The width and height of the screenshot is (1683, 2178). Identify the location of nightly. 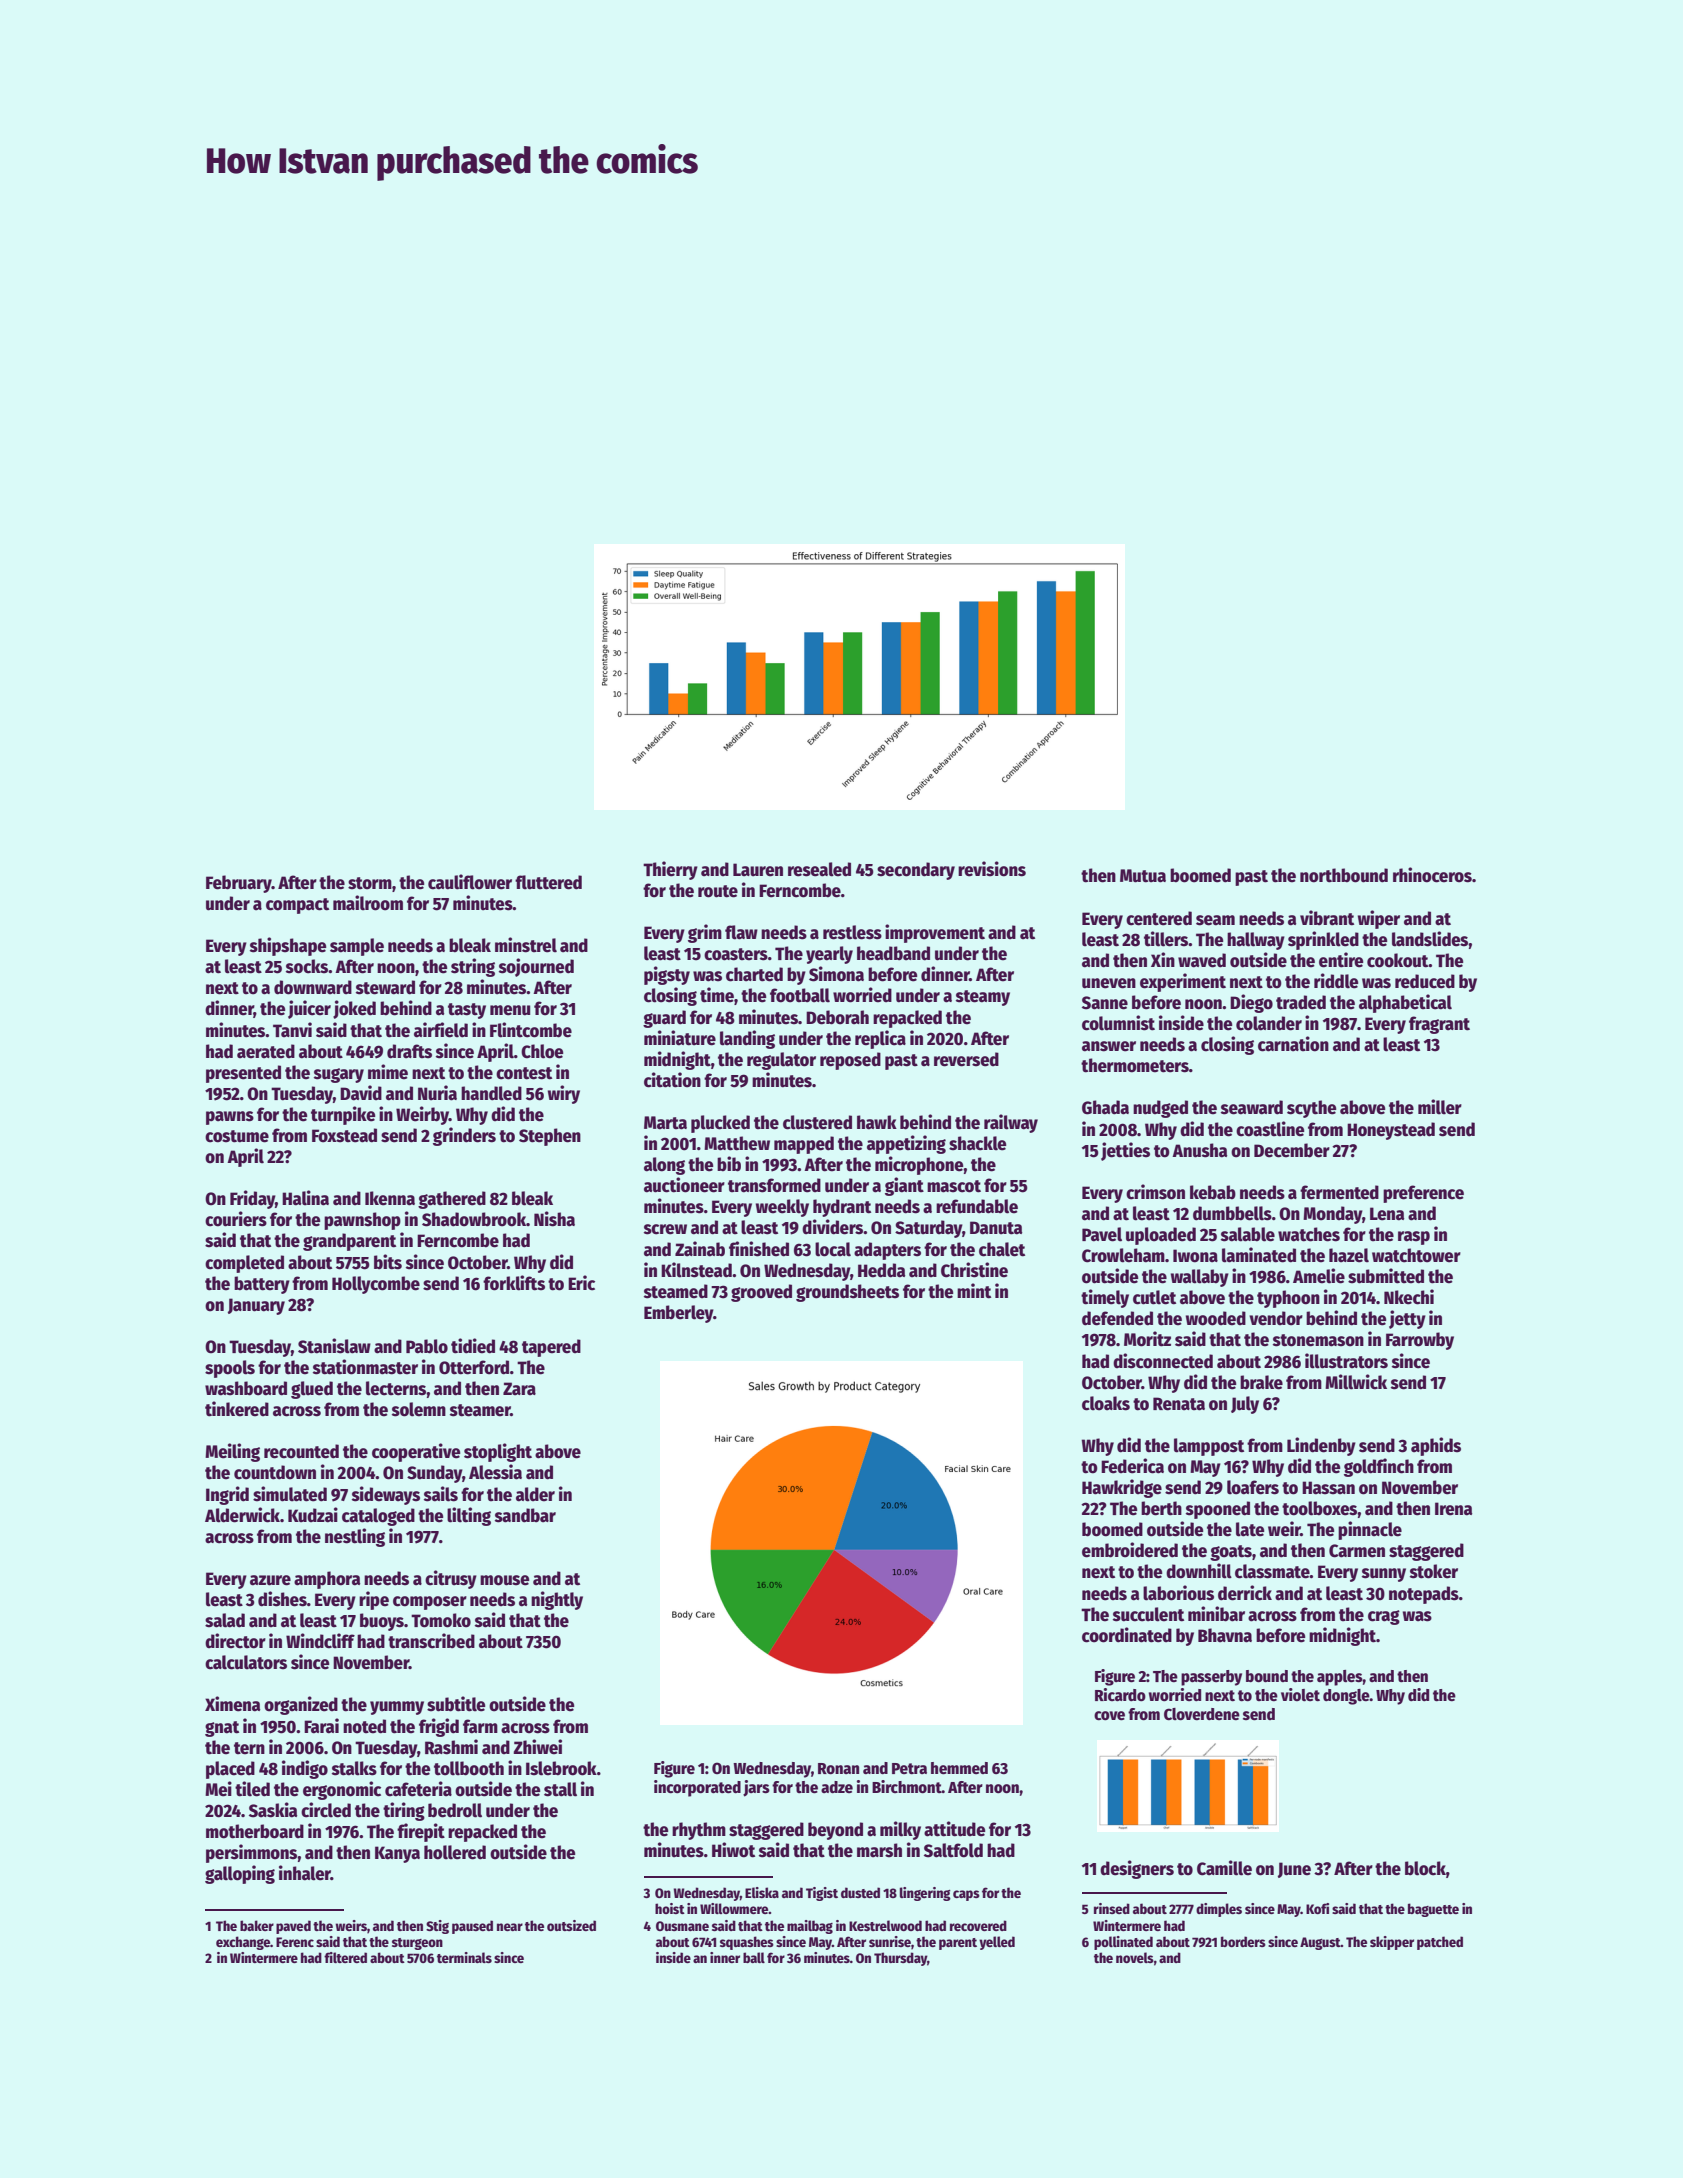
(557, 1600).
